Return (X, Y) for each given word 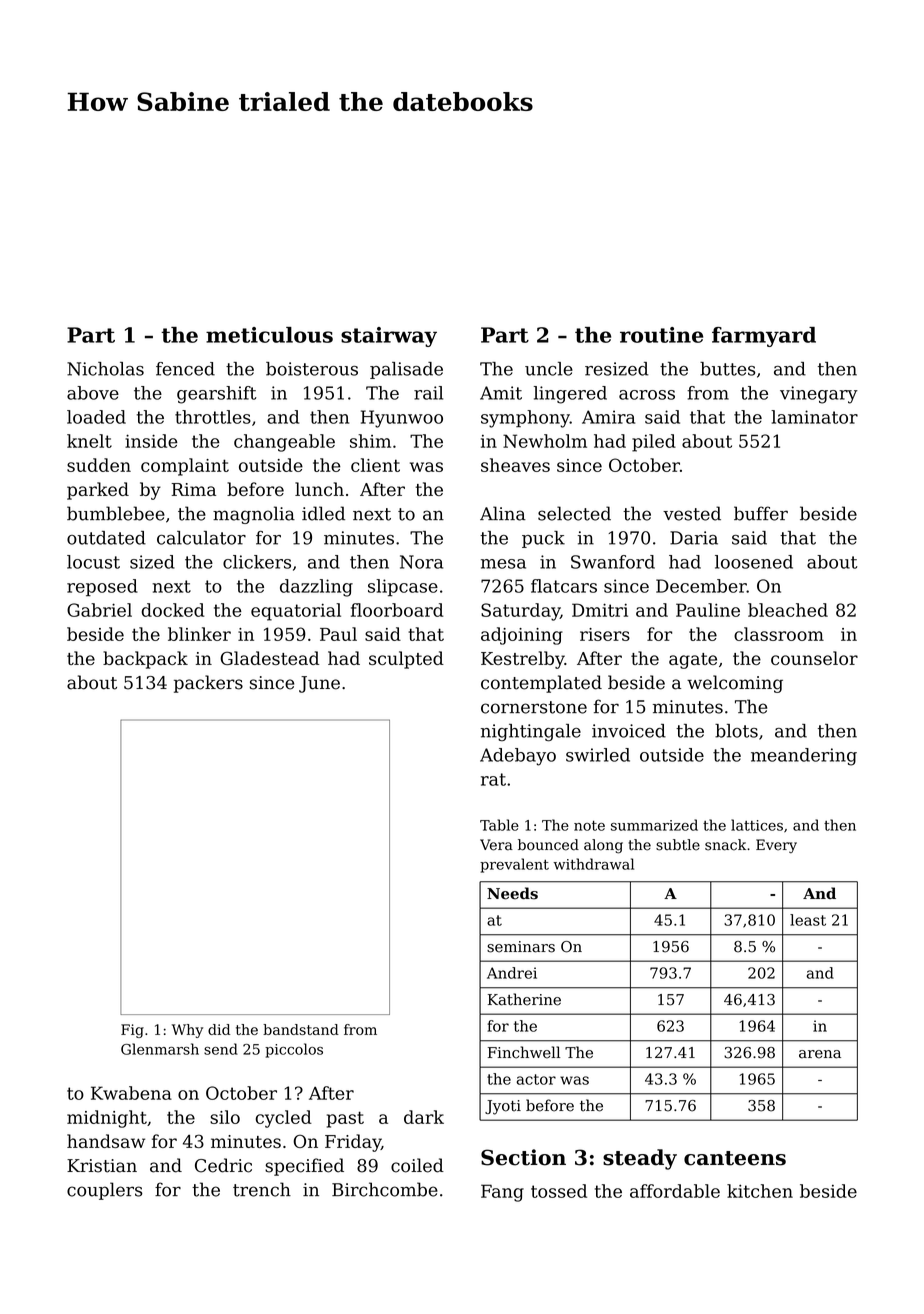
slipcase (403, 588)
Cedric (223, 1165)
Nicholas (105, 369)
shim (370, 441)
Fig (132, 1031)
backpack (145, 660)
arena (820, 1054)
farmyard (764, 337)
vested (692, 513)
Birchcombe (385, 1189)
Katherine (524, 999)
